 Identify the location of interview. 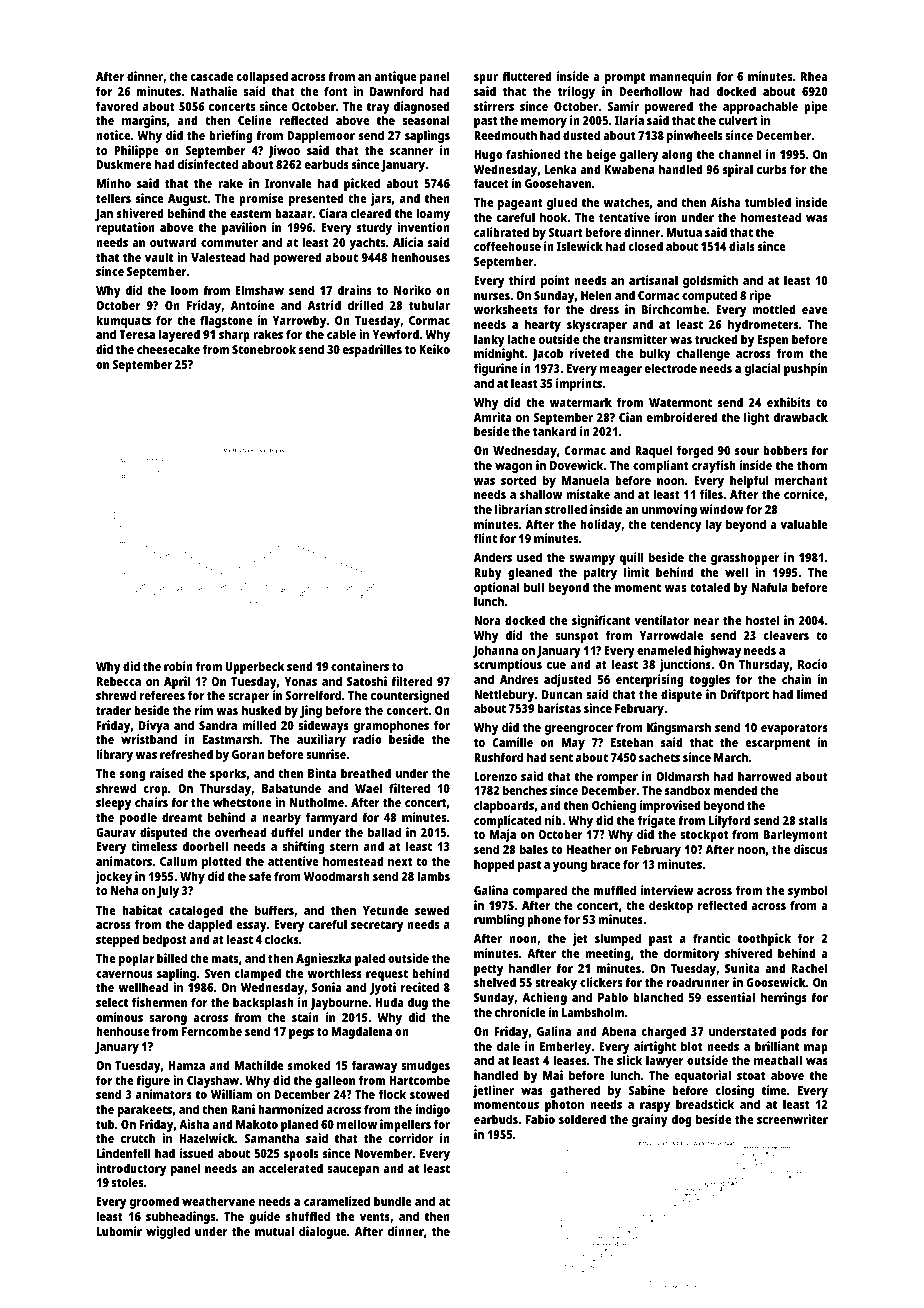
(667, 890).
